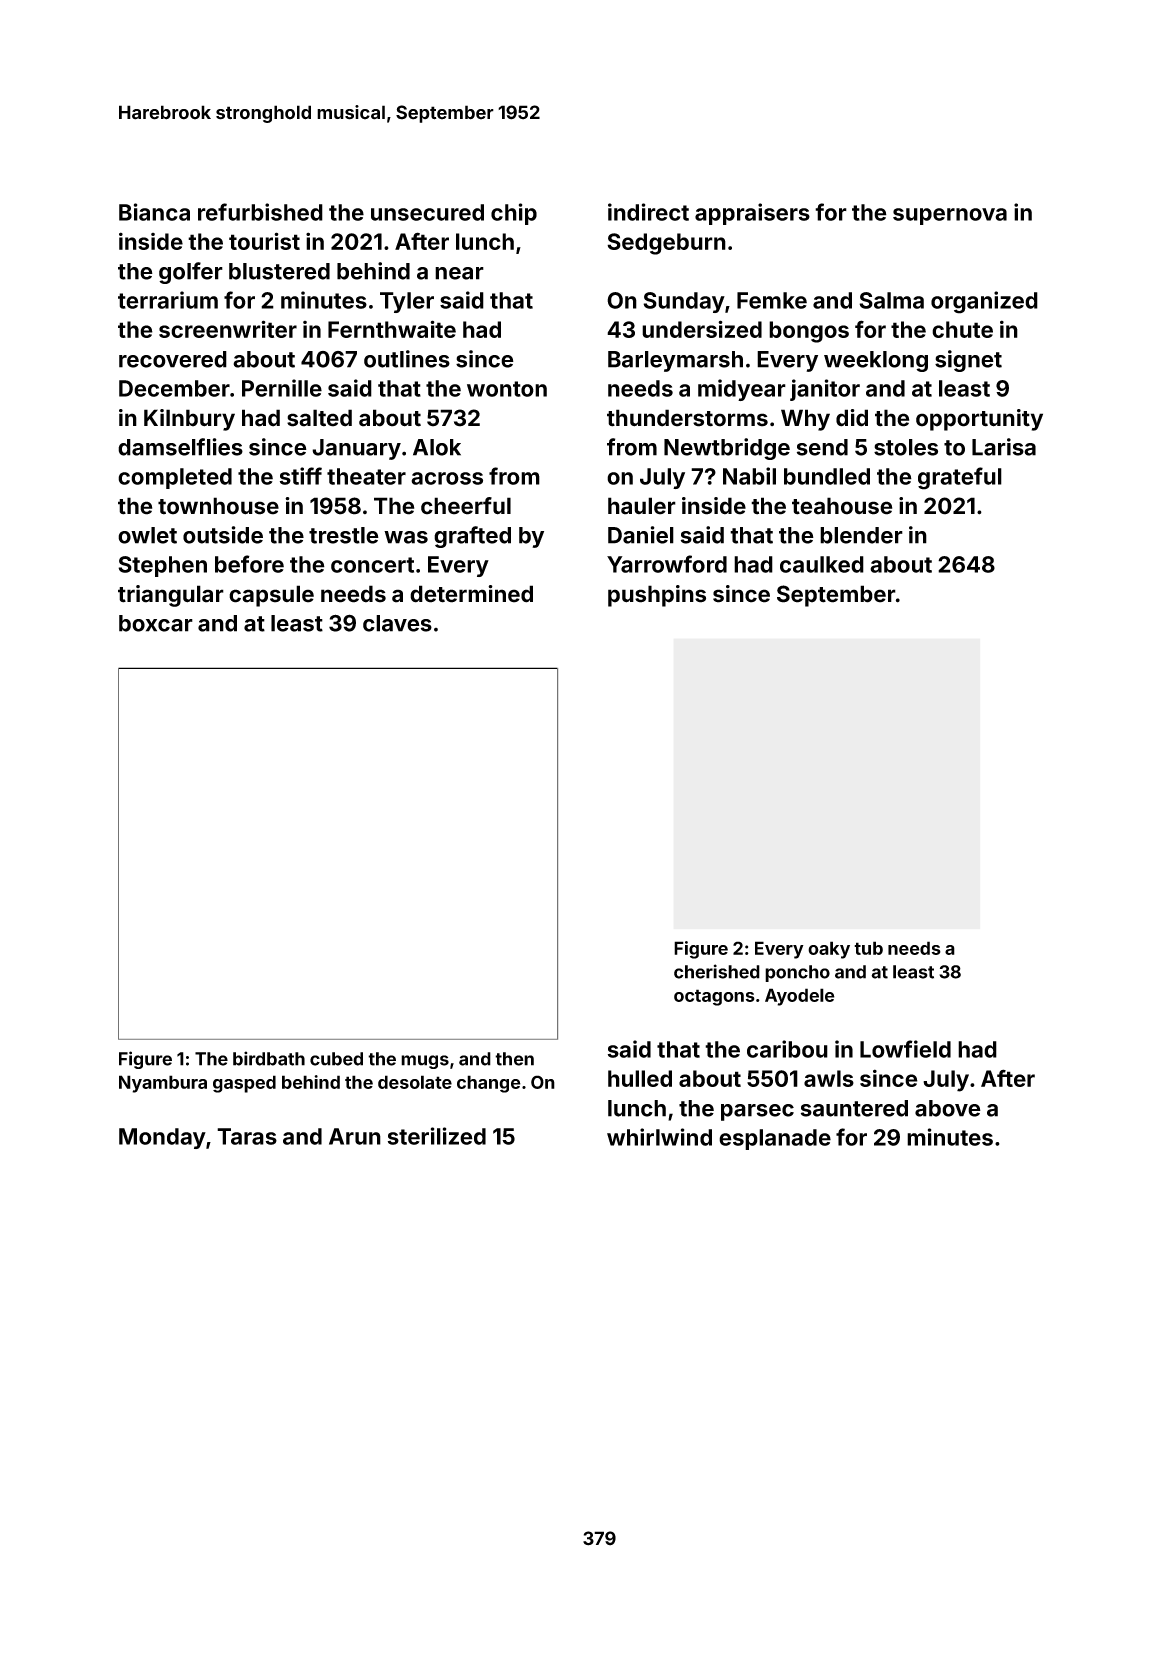 The width and height of the screenshot is (1165, 1654). Describe the element at coordinates (717, 971) in the screenshot. I see `cherished` at that location.
